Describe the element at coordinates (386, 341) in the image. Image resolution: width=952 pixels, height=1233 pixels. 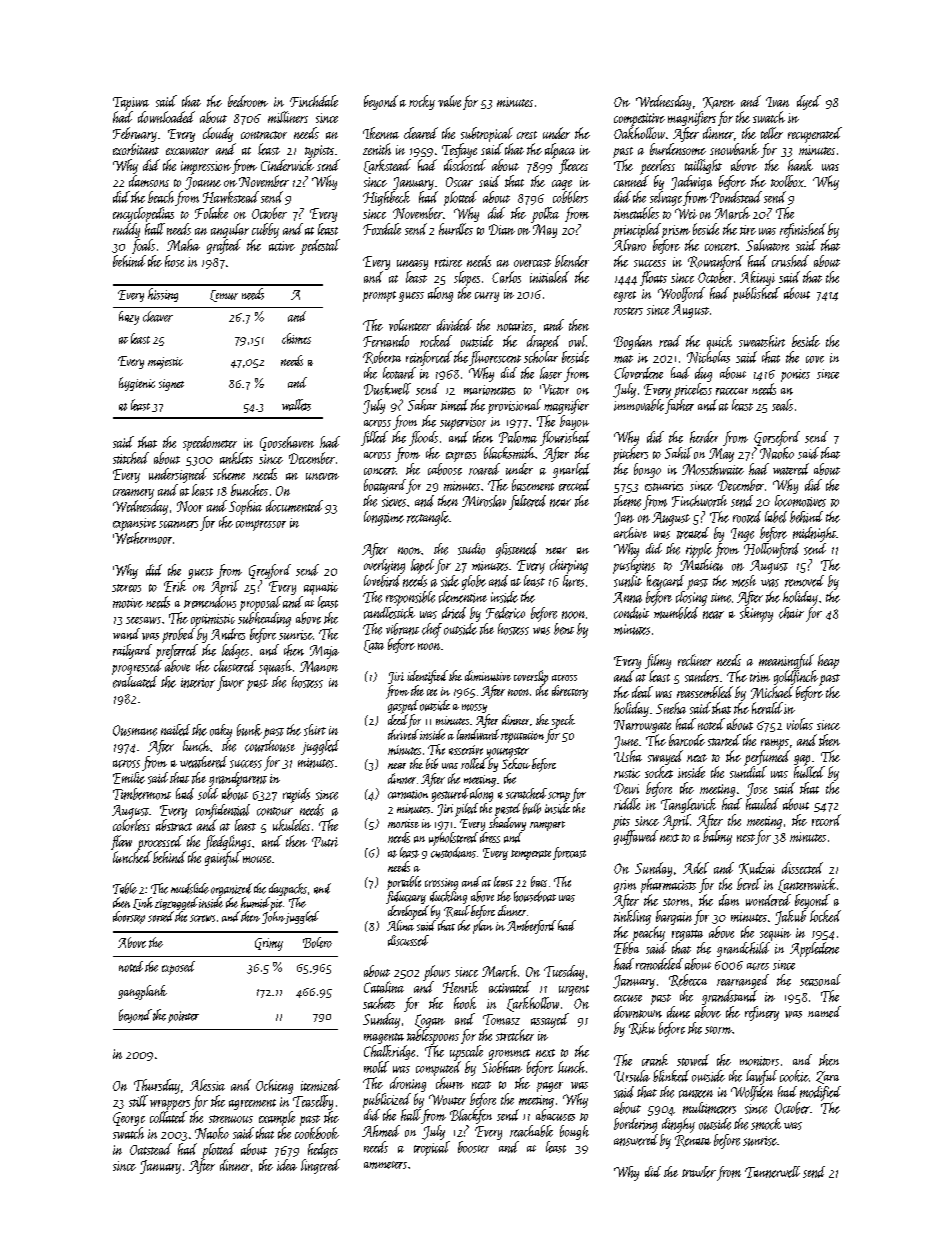
I see `Fernando` at that location.
